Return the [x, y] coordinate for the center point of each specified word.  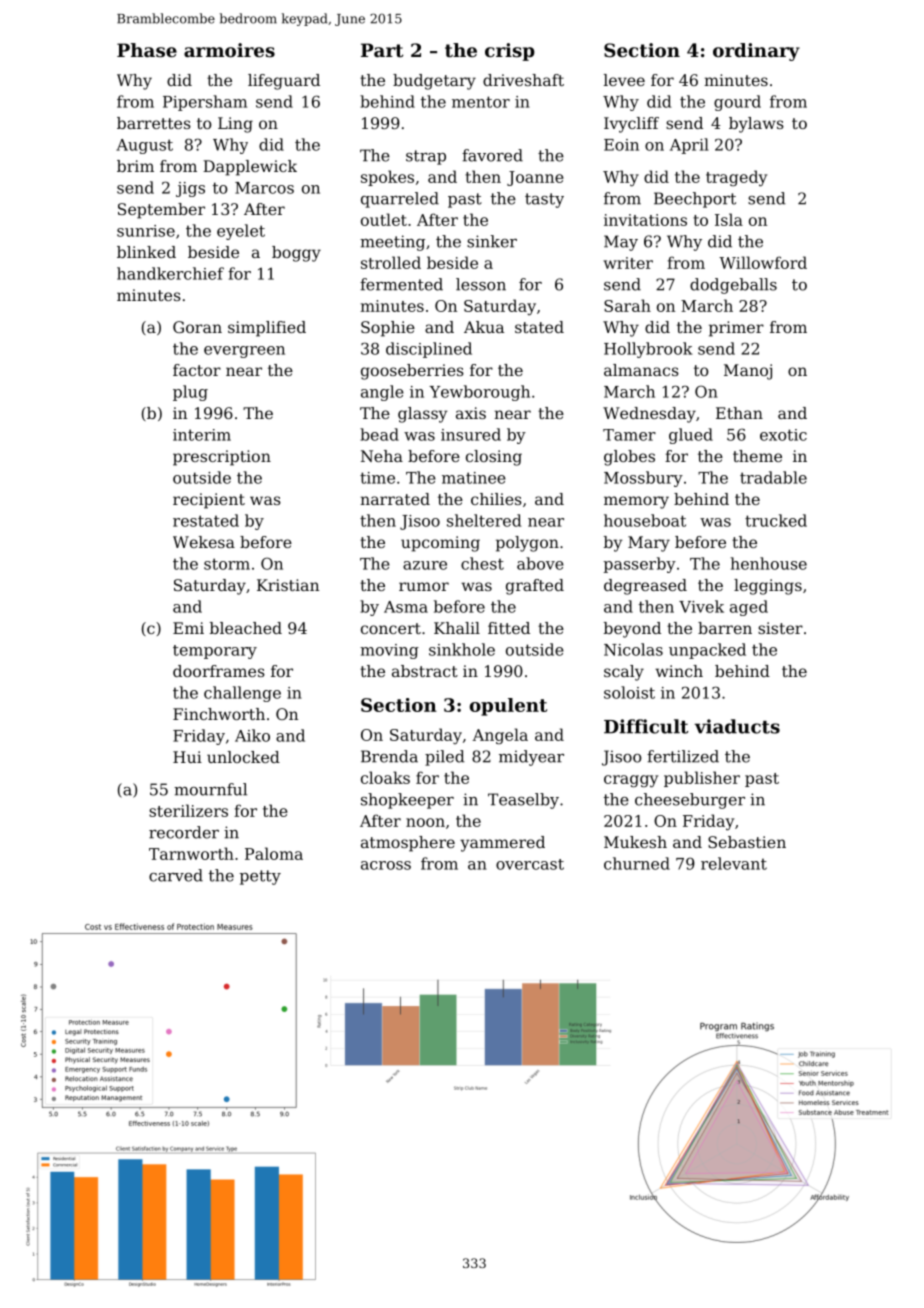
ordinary [756, 52]
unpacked [707, 651]
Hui [187, 757]
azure [425, 565]
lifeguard [284, 82]
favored [492, 155]
